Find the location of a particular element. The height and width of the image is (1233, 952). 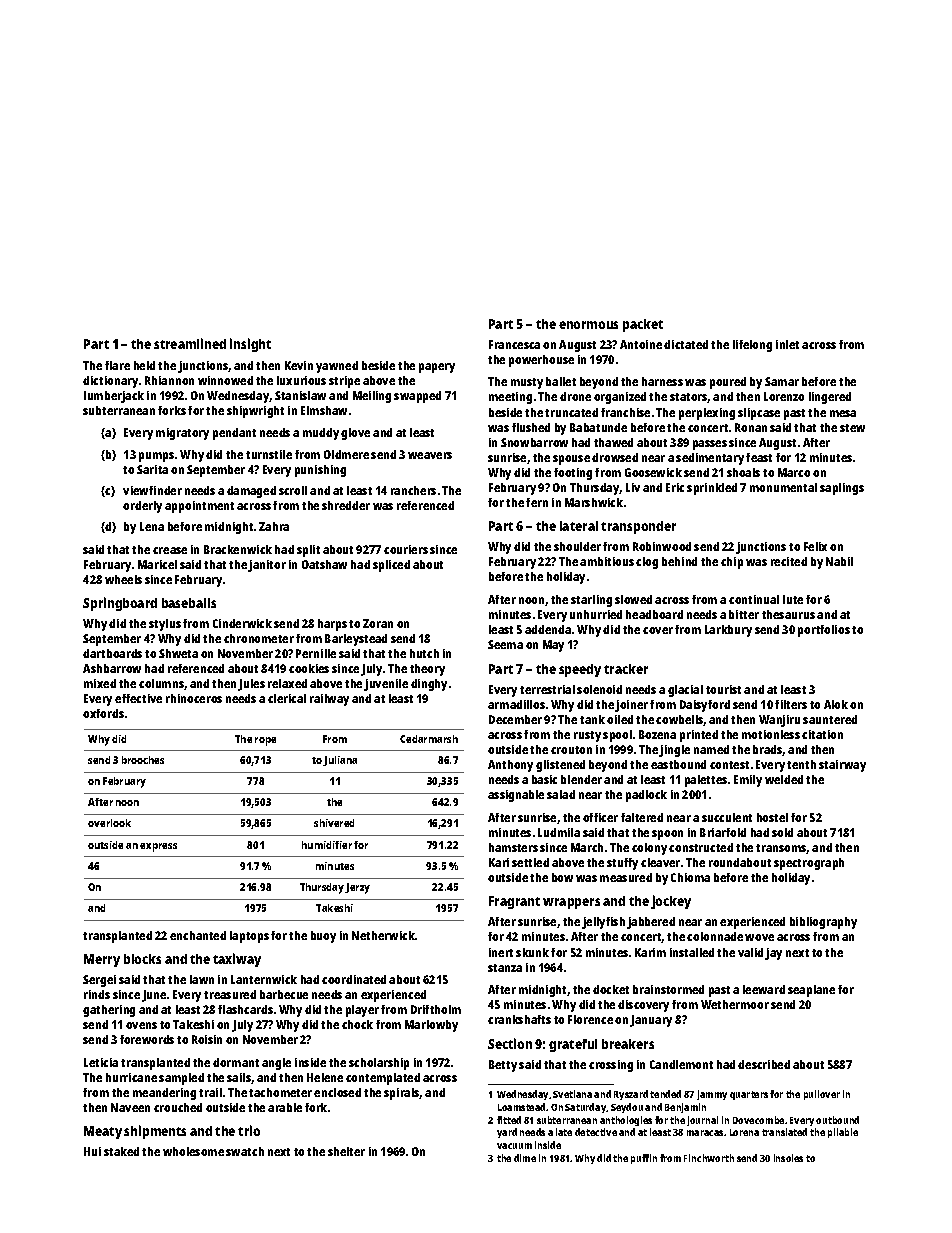

Finchworth is located at coordinates (709, 1158).
